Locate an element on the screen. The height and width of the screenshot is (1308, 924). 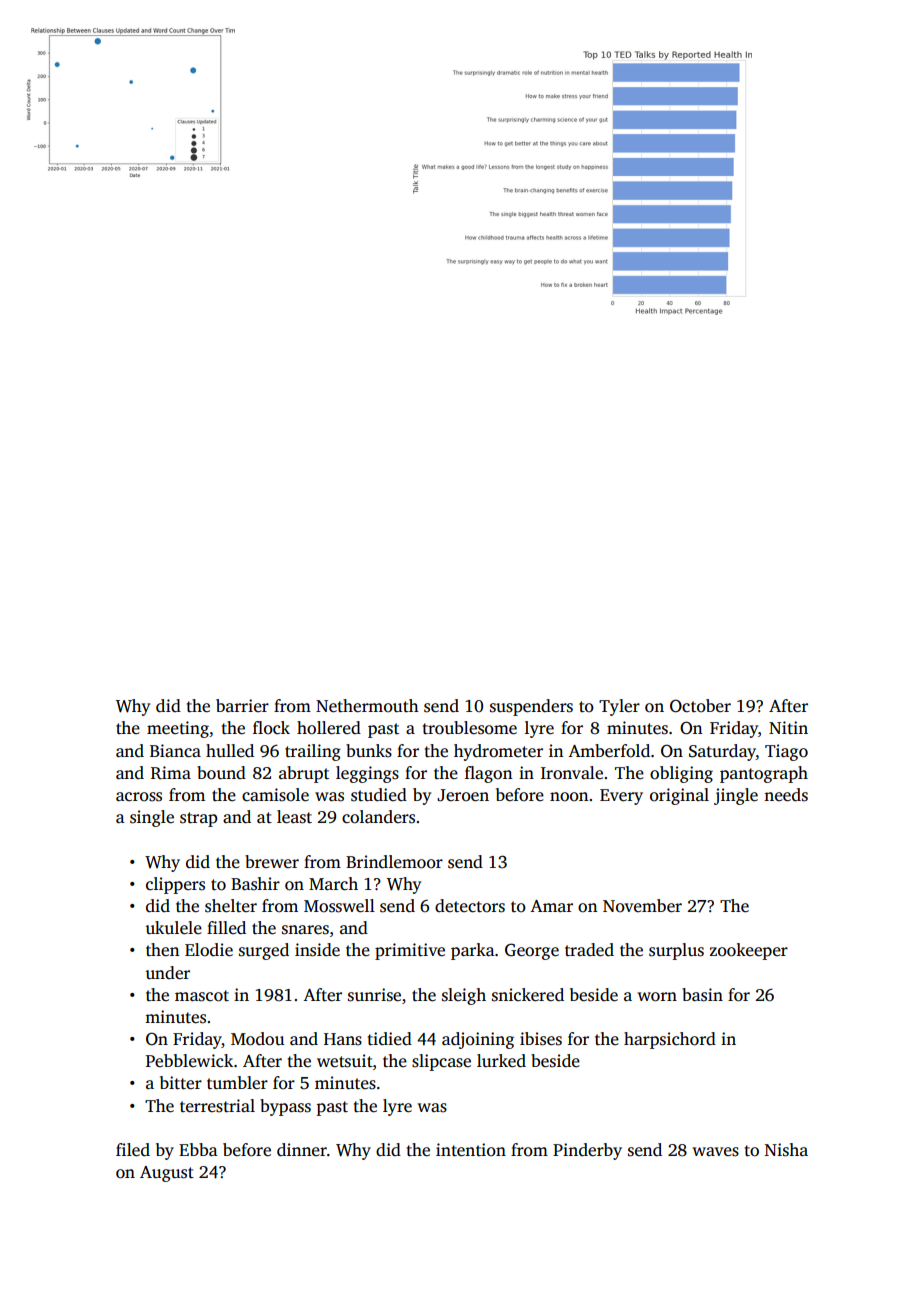
snickered is located at coordinates (528, 995).
